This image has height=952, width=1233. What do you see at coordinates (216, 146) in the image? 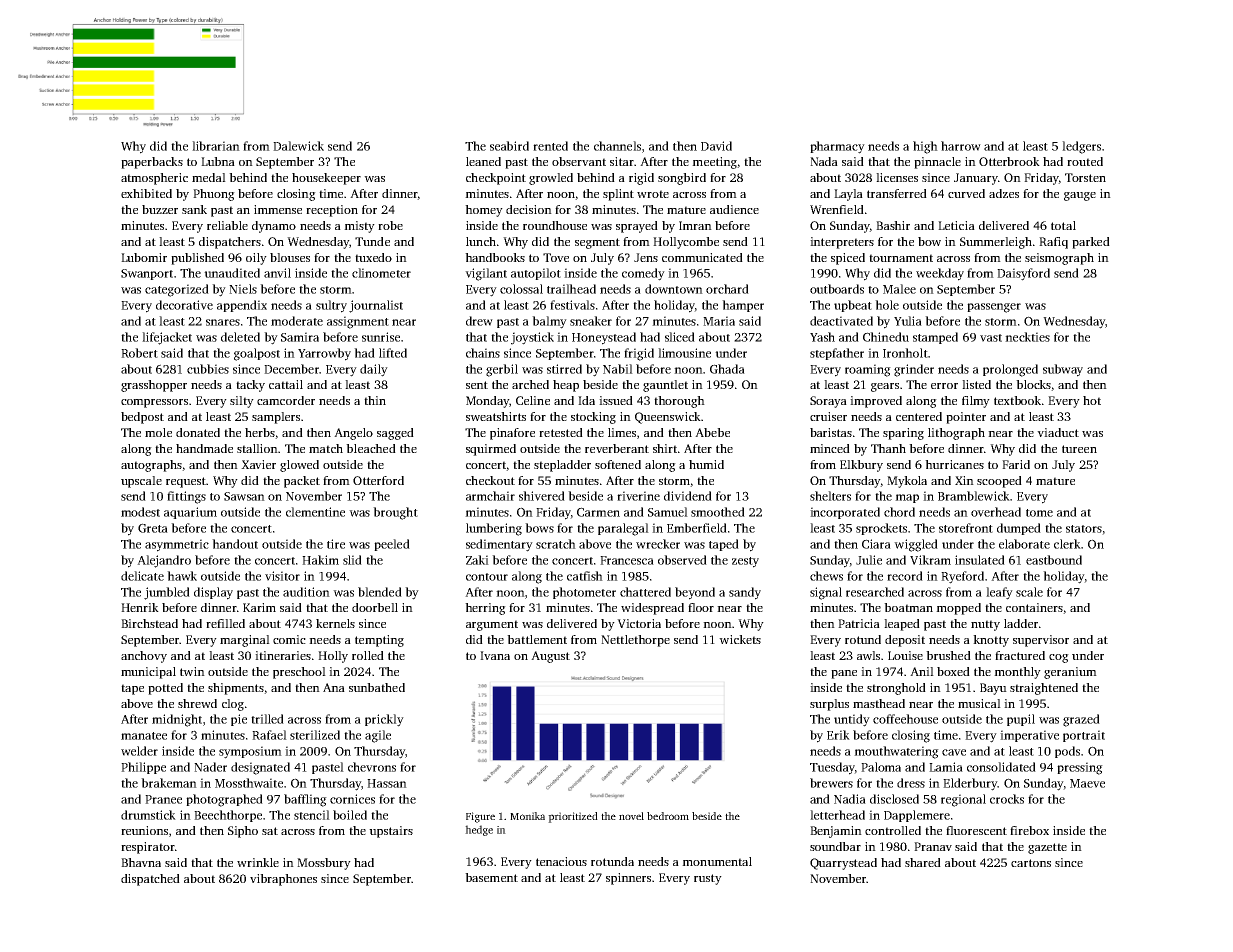
I see `librarian` at bounding box center [216, 146].
